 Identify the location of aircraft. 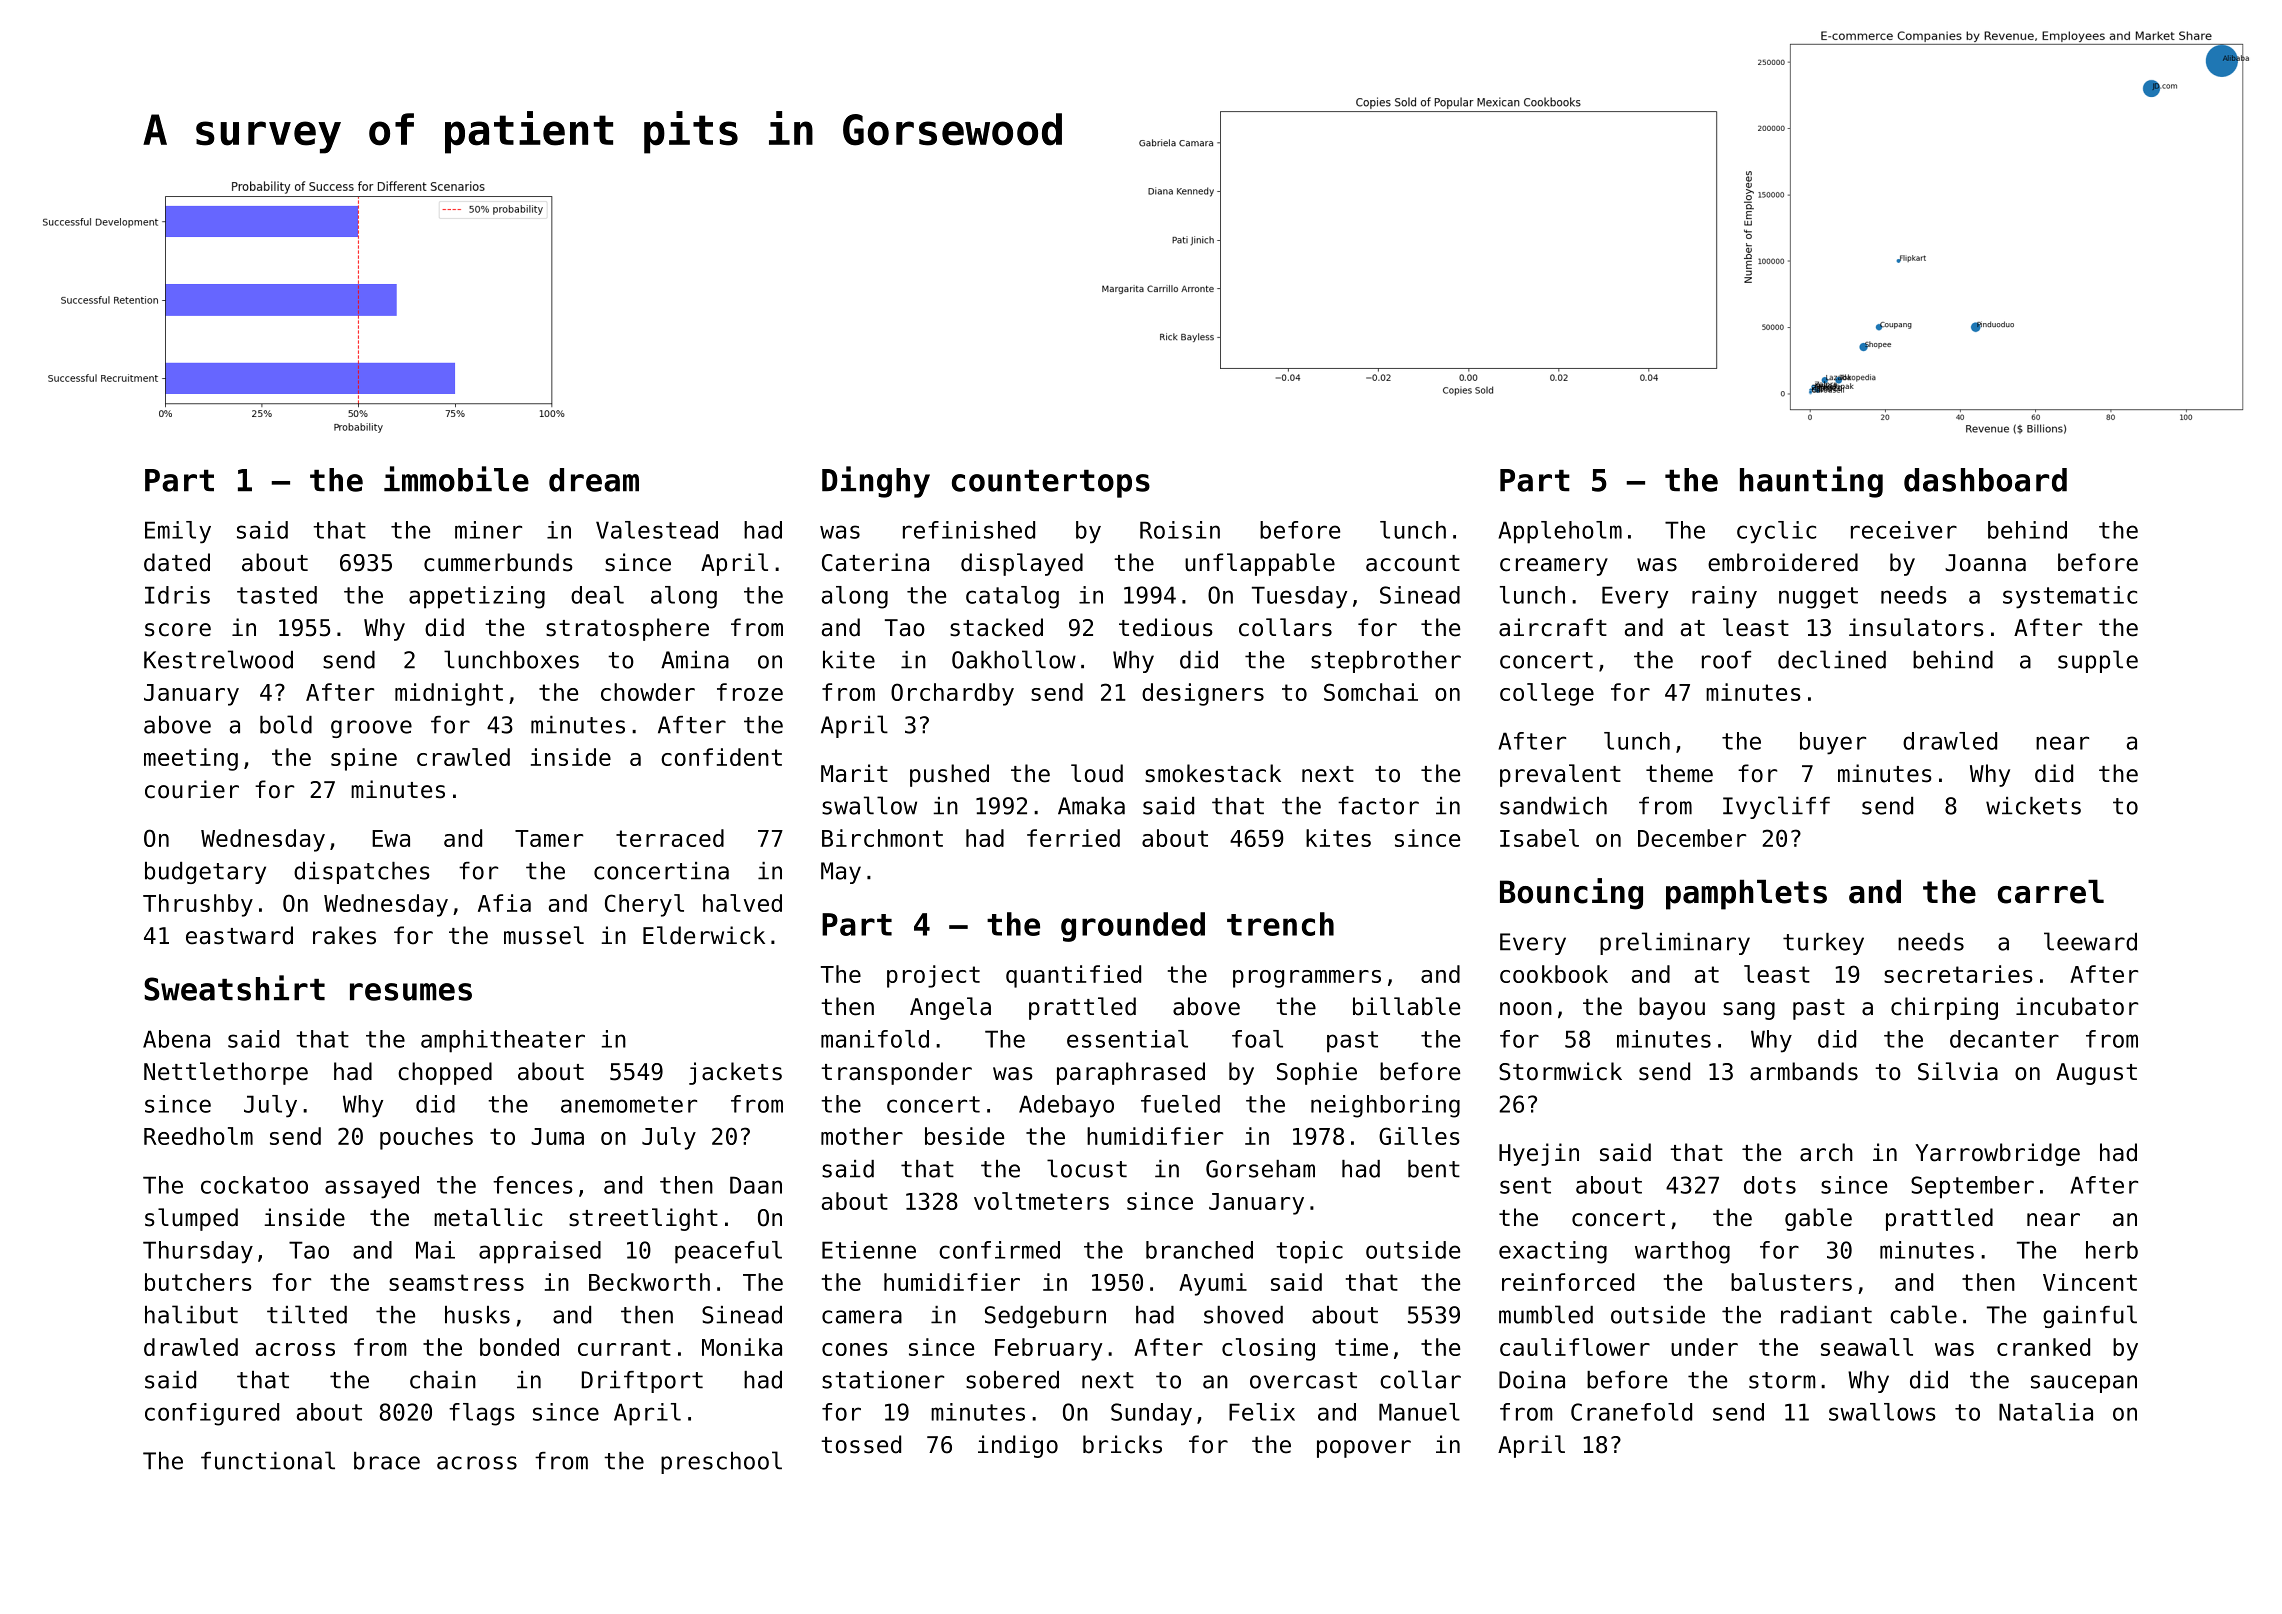
(1553, 627).
